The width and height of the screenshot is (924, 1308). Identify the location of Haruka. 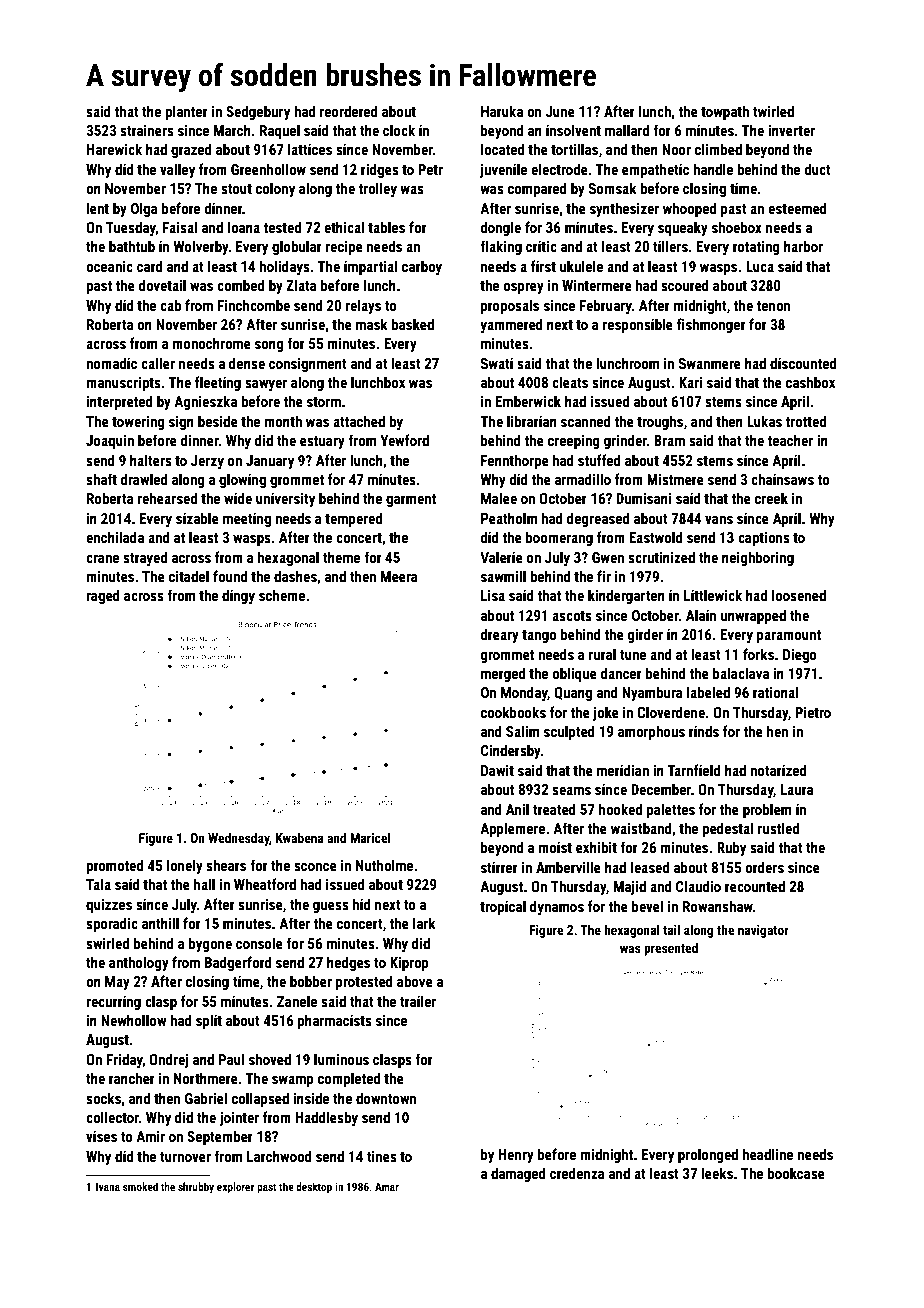
(502, 111).
